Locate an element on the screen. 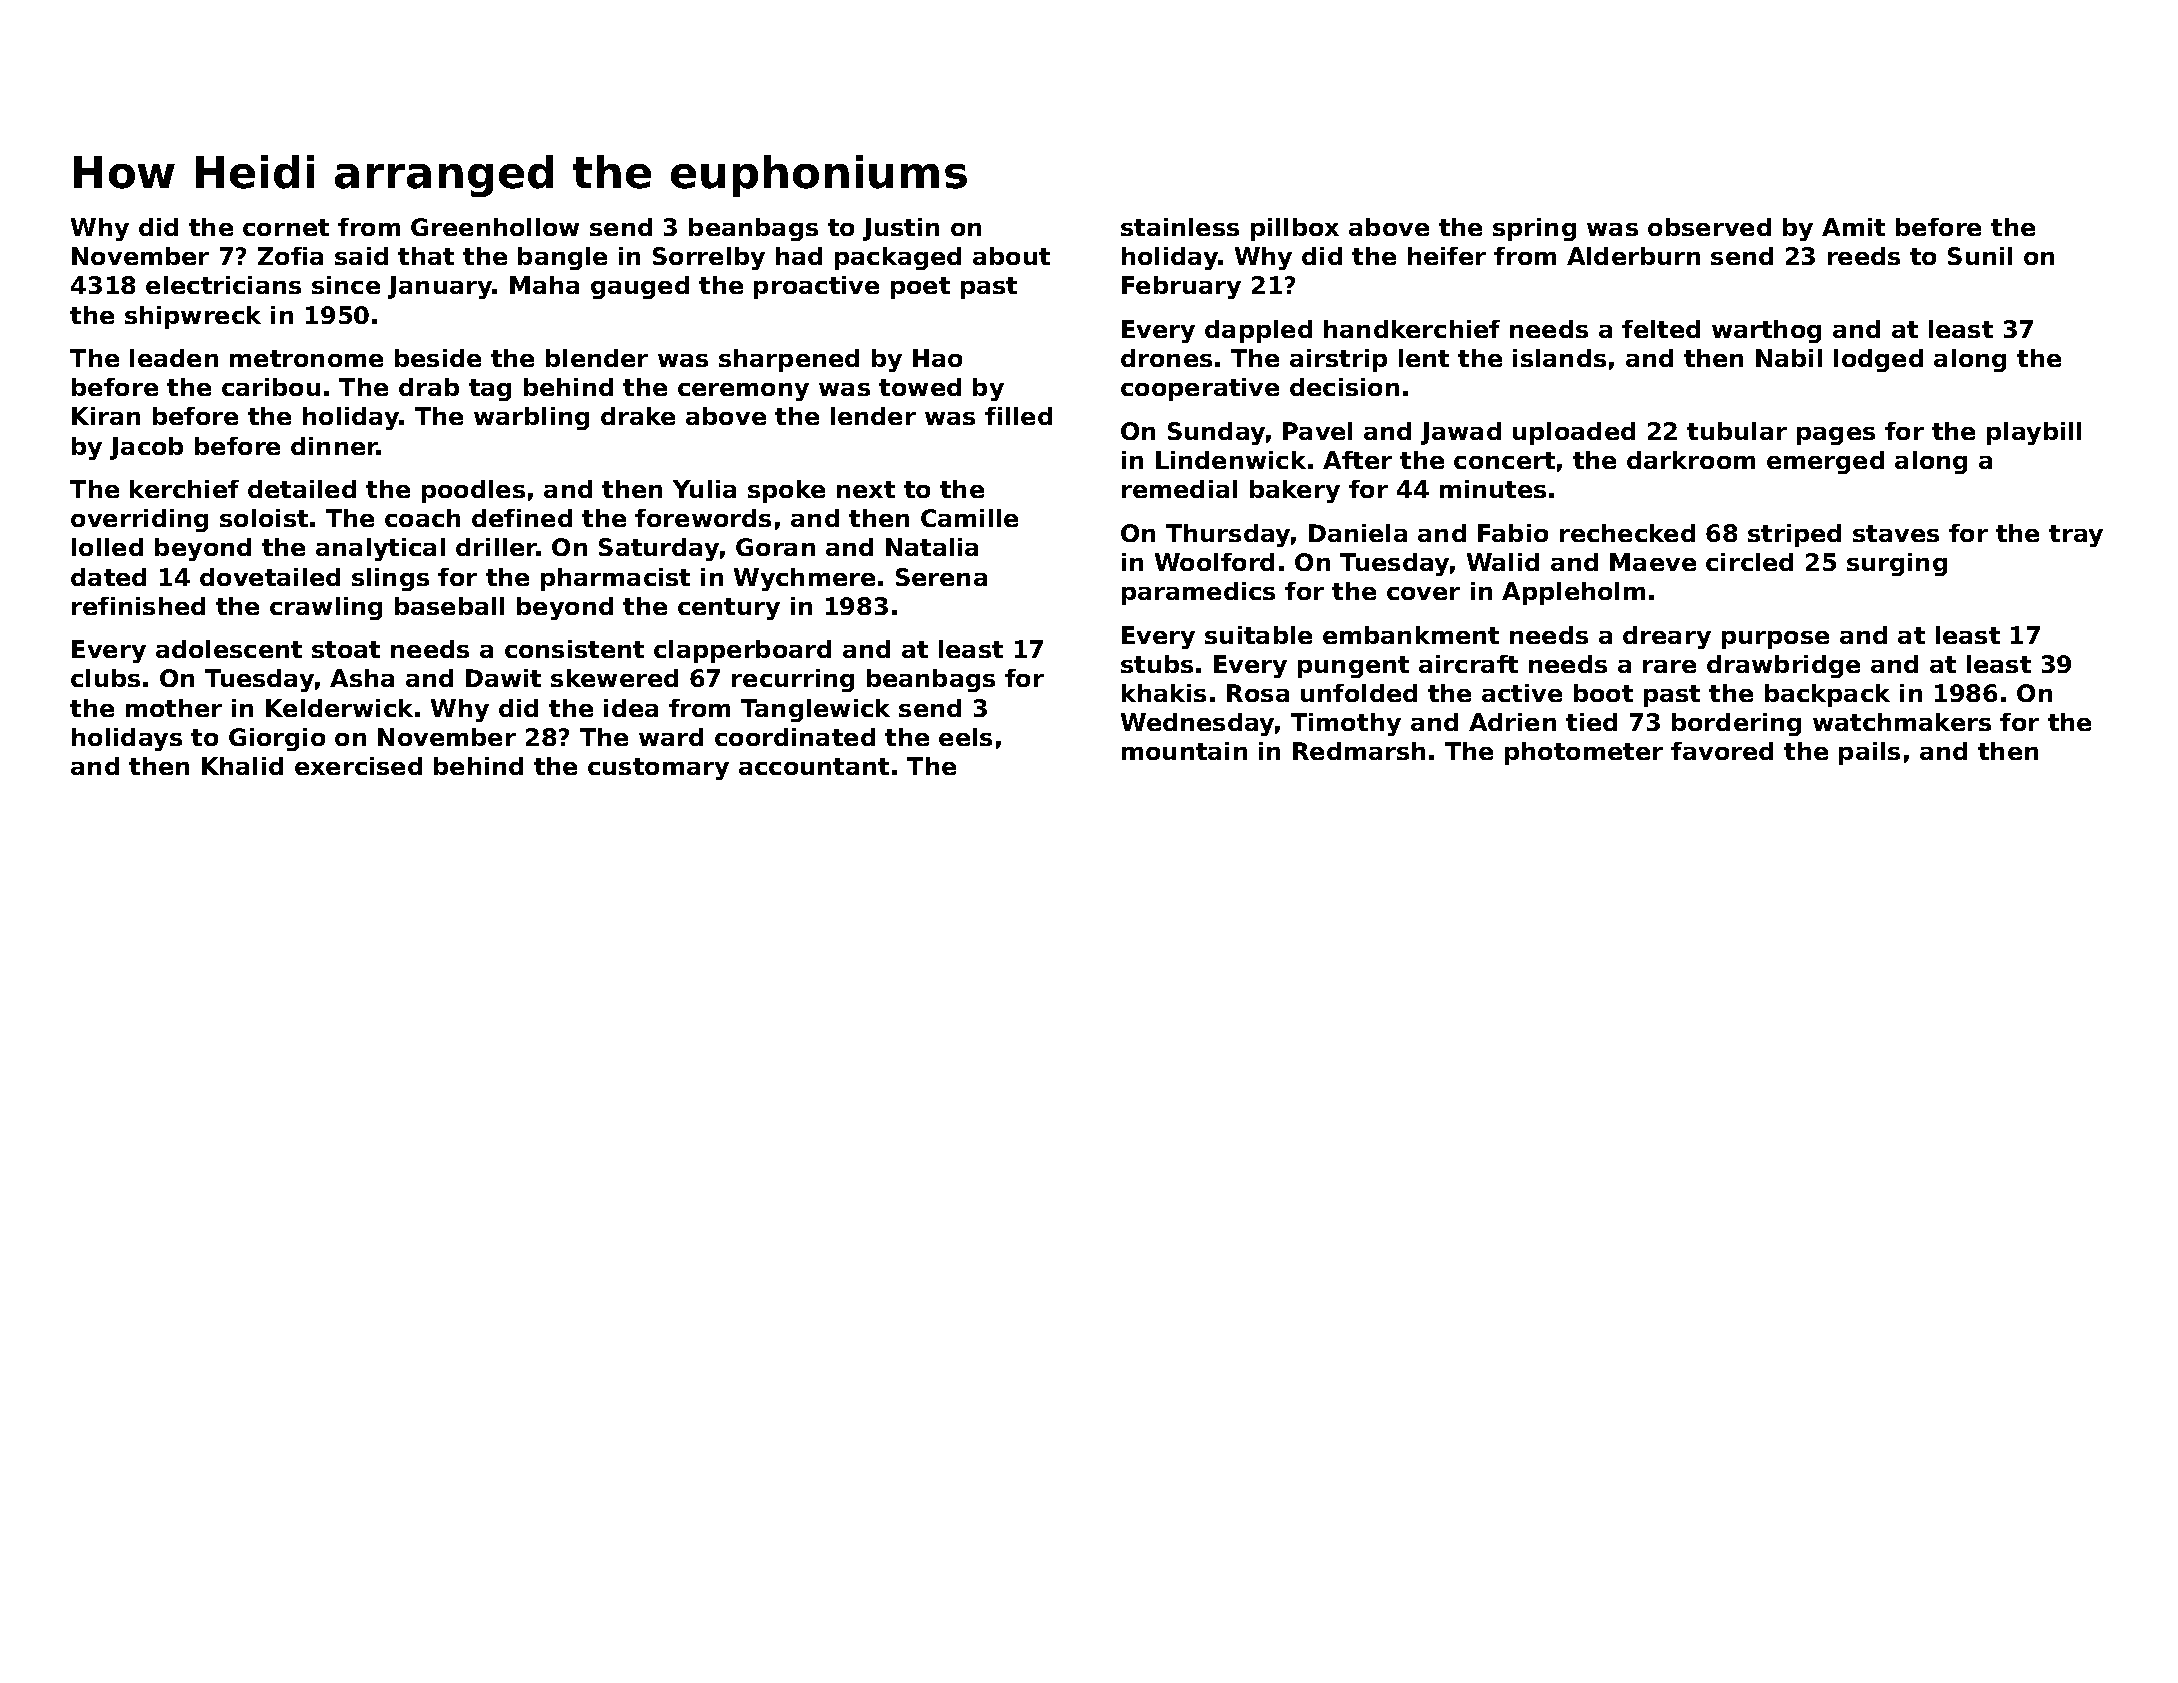 The height and width of the screenshot is (1683, 2178). Natalia is located at coordinates (932, 547).
